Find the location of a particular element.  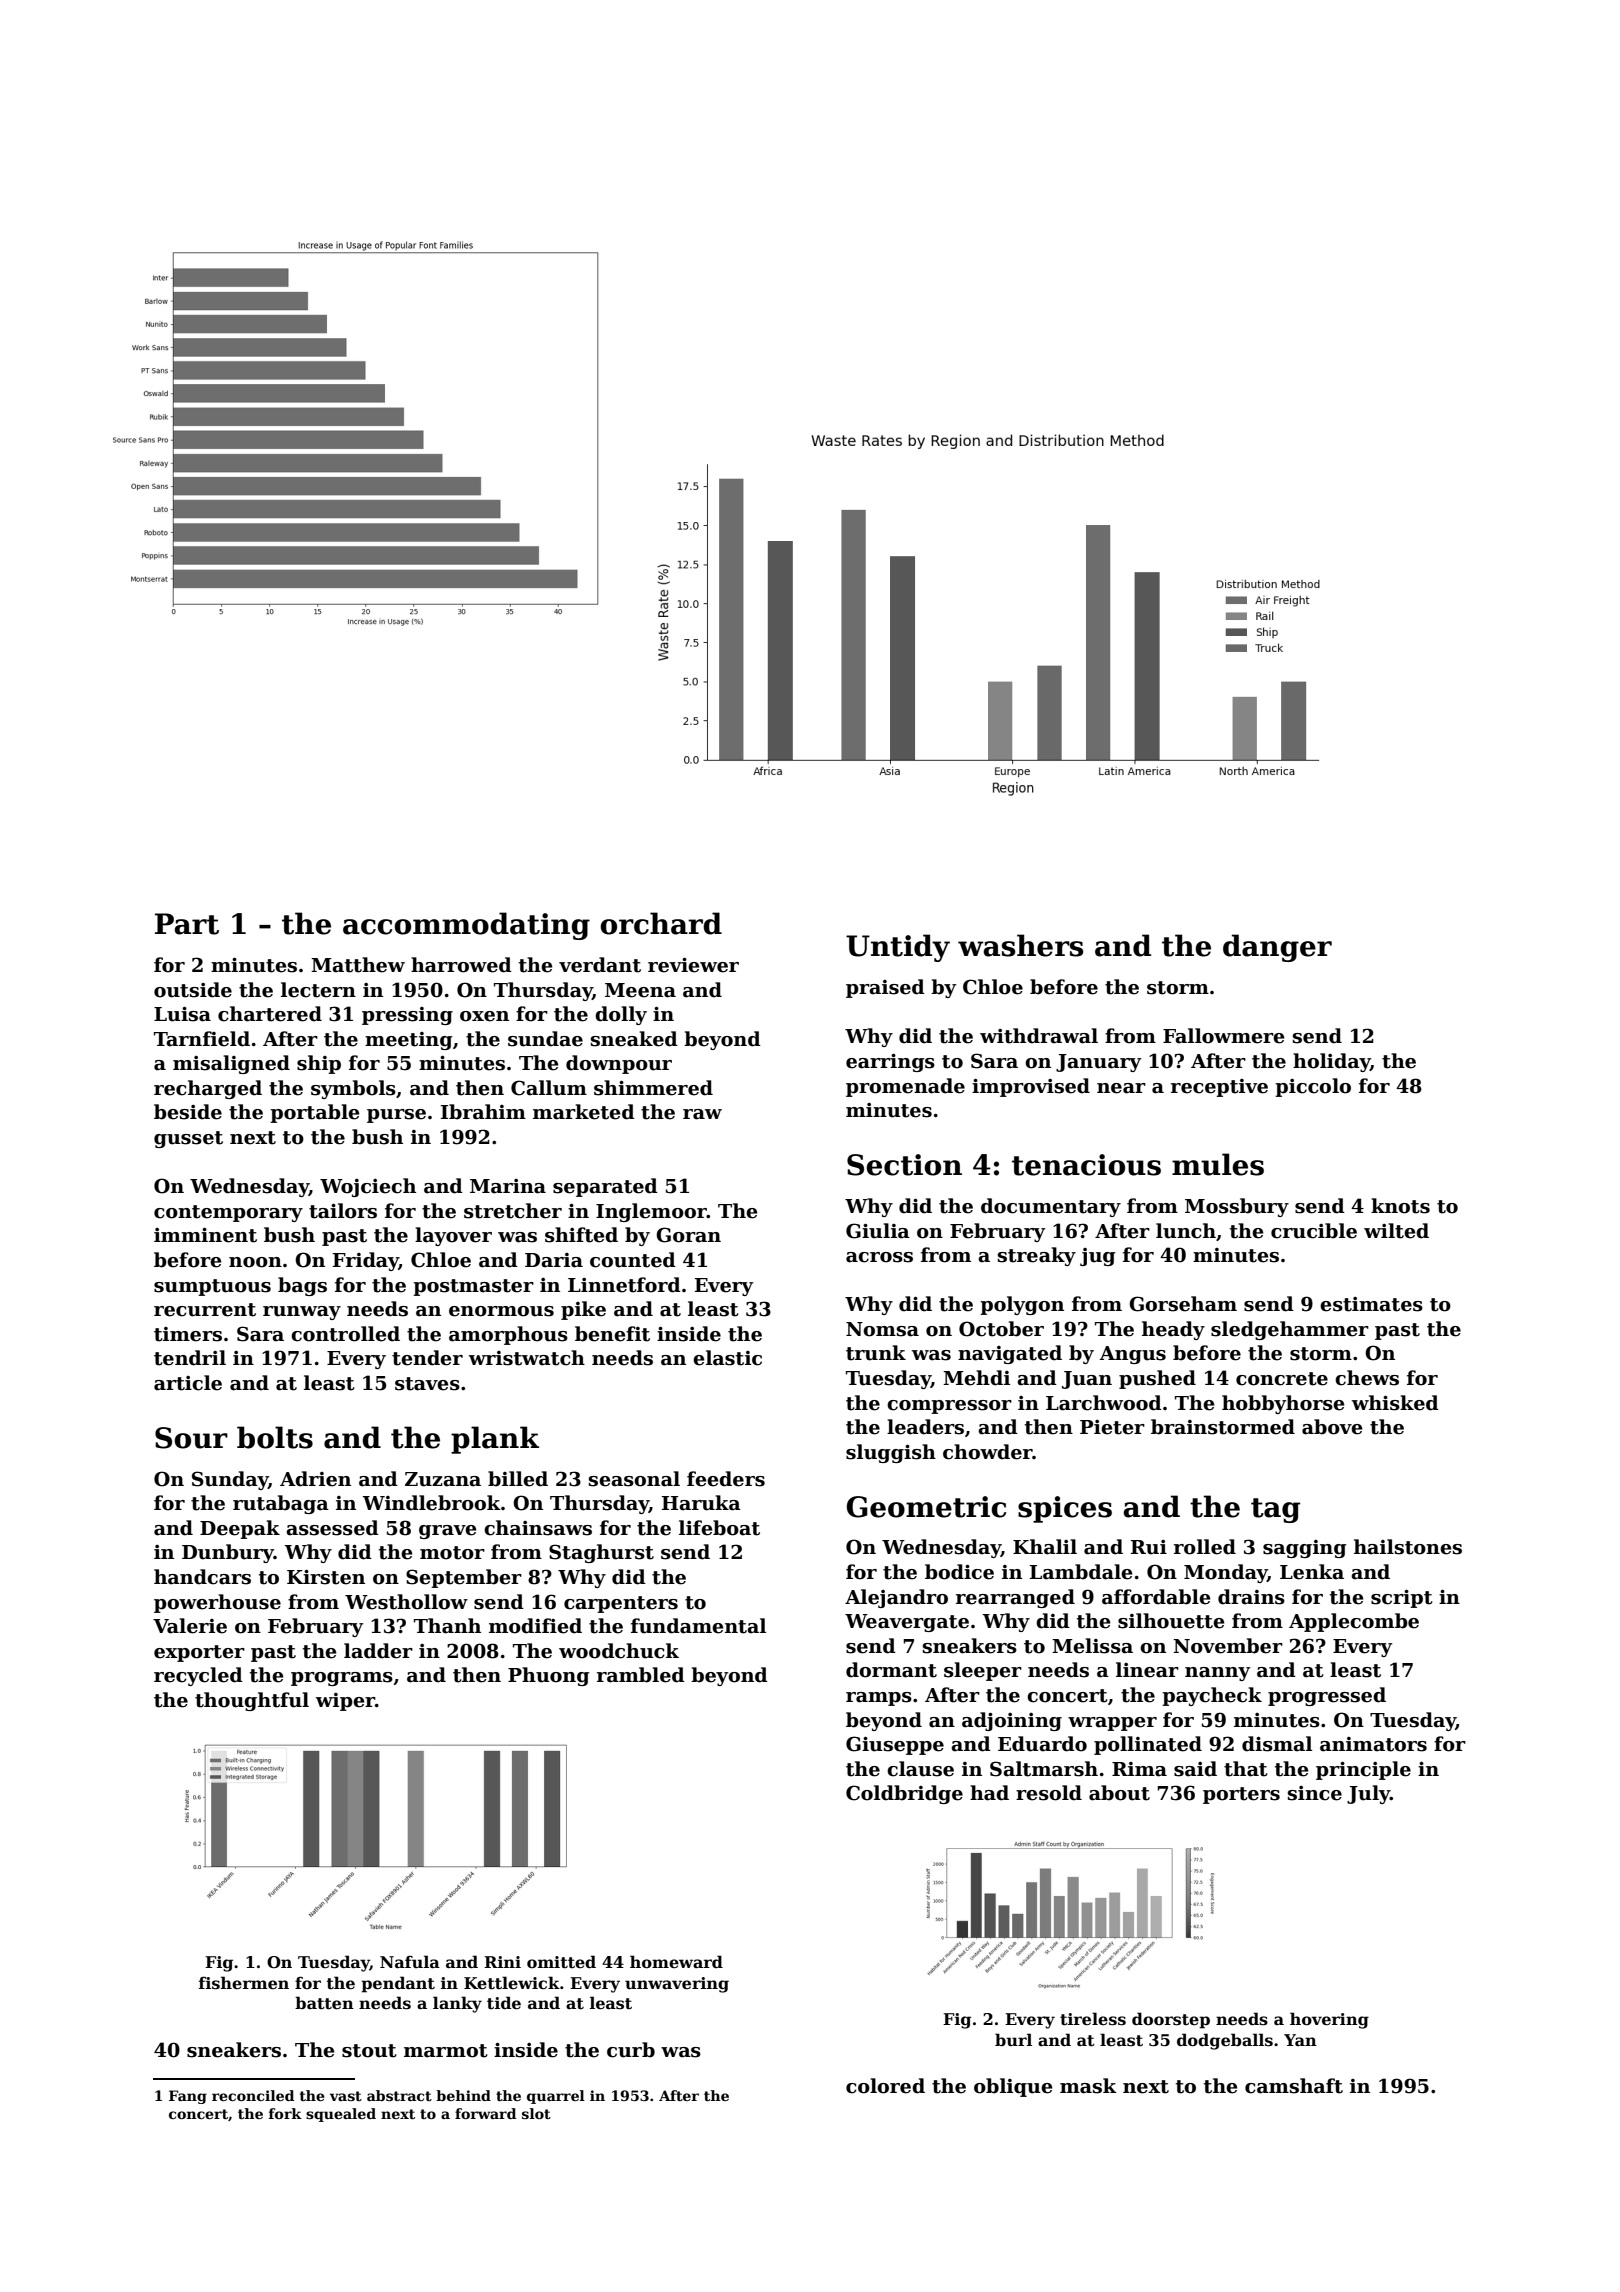

trunk is located at coordinates (876, 1353).
